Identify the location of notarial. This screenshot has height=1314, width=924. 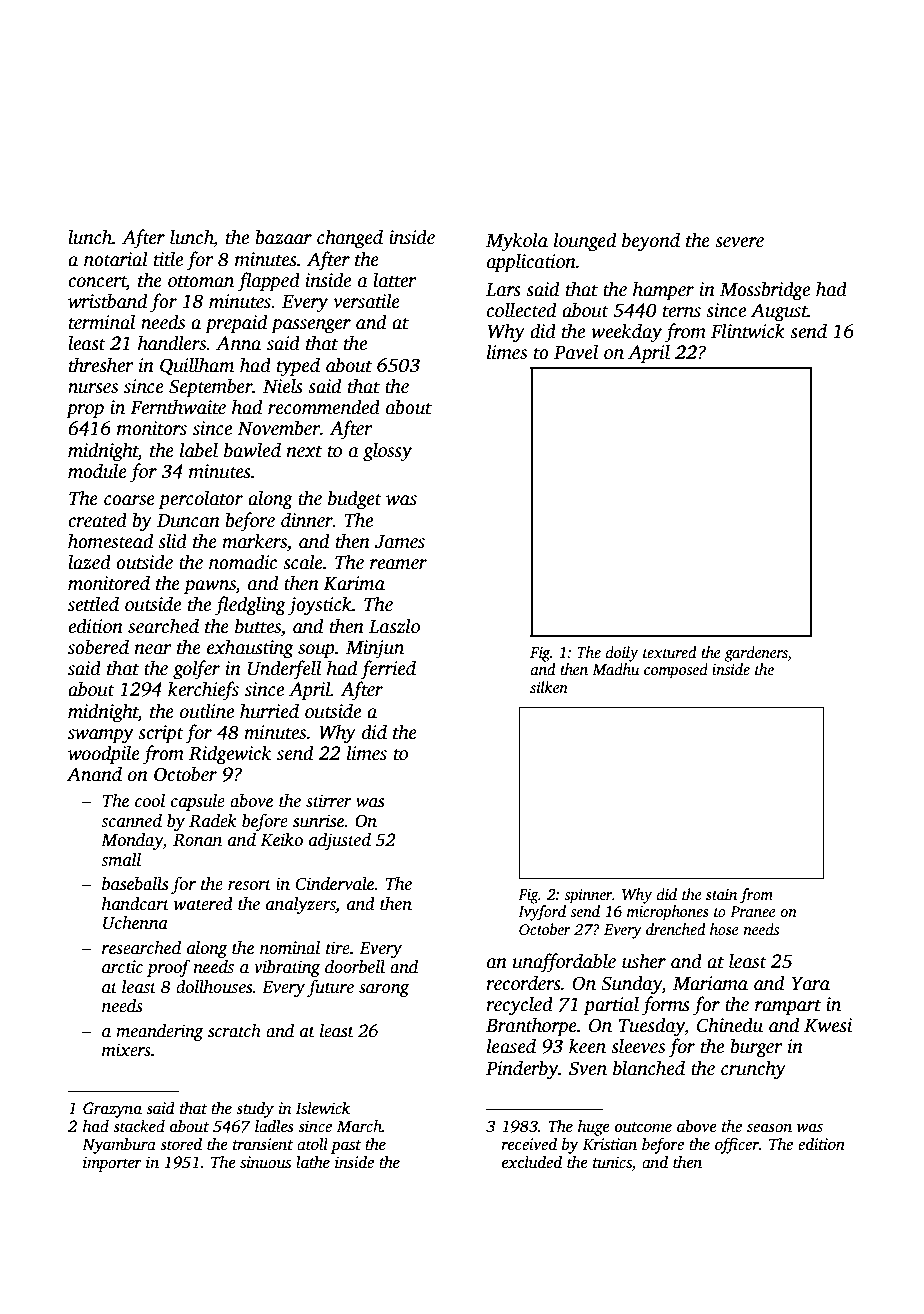
(116, 259).
